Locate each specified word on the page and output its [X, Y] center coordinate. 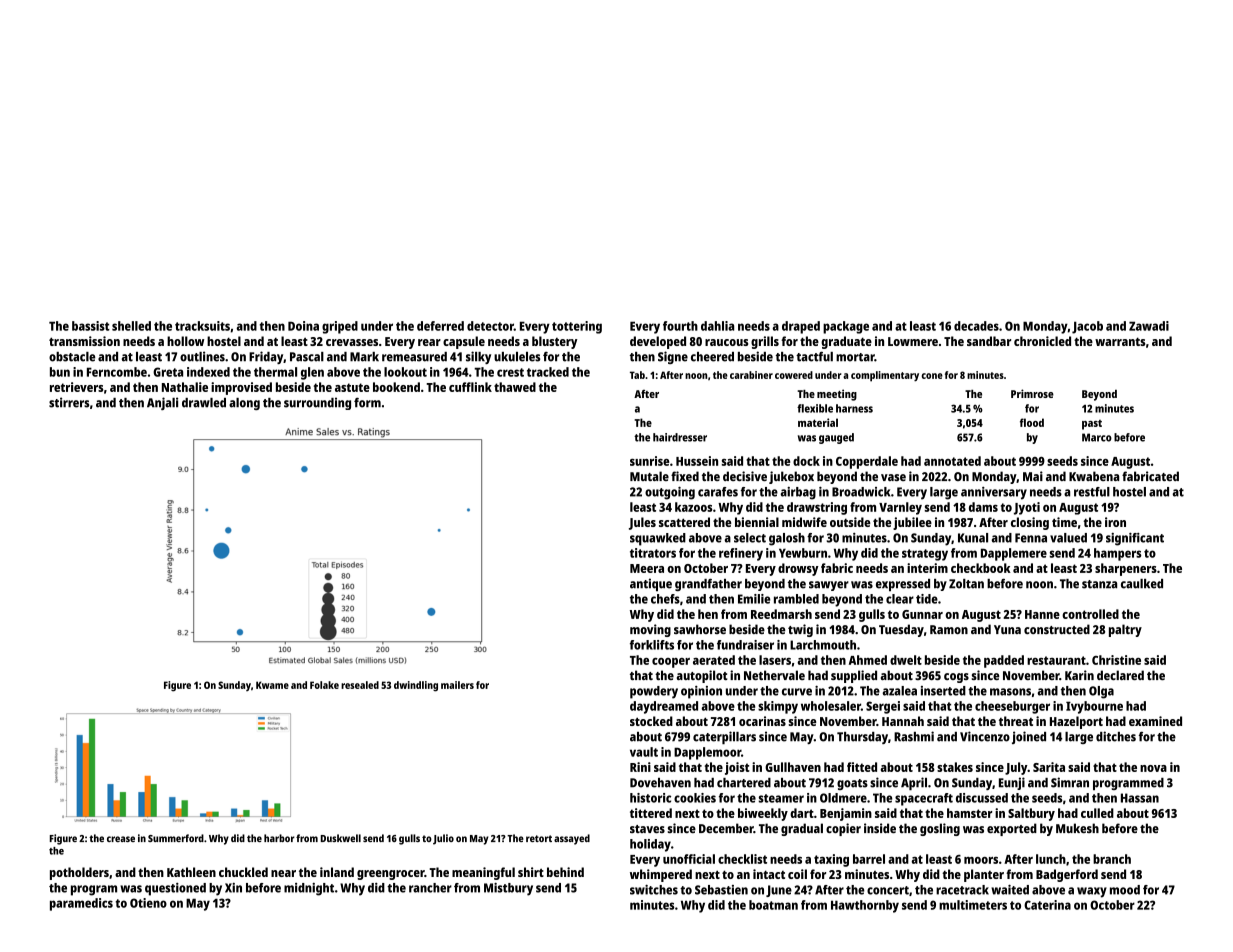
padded [1004, 661]
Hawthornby [865, 906]
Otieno [148, 903]
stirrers [69, 402]
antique [651, 584]
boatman [773, 905]
